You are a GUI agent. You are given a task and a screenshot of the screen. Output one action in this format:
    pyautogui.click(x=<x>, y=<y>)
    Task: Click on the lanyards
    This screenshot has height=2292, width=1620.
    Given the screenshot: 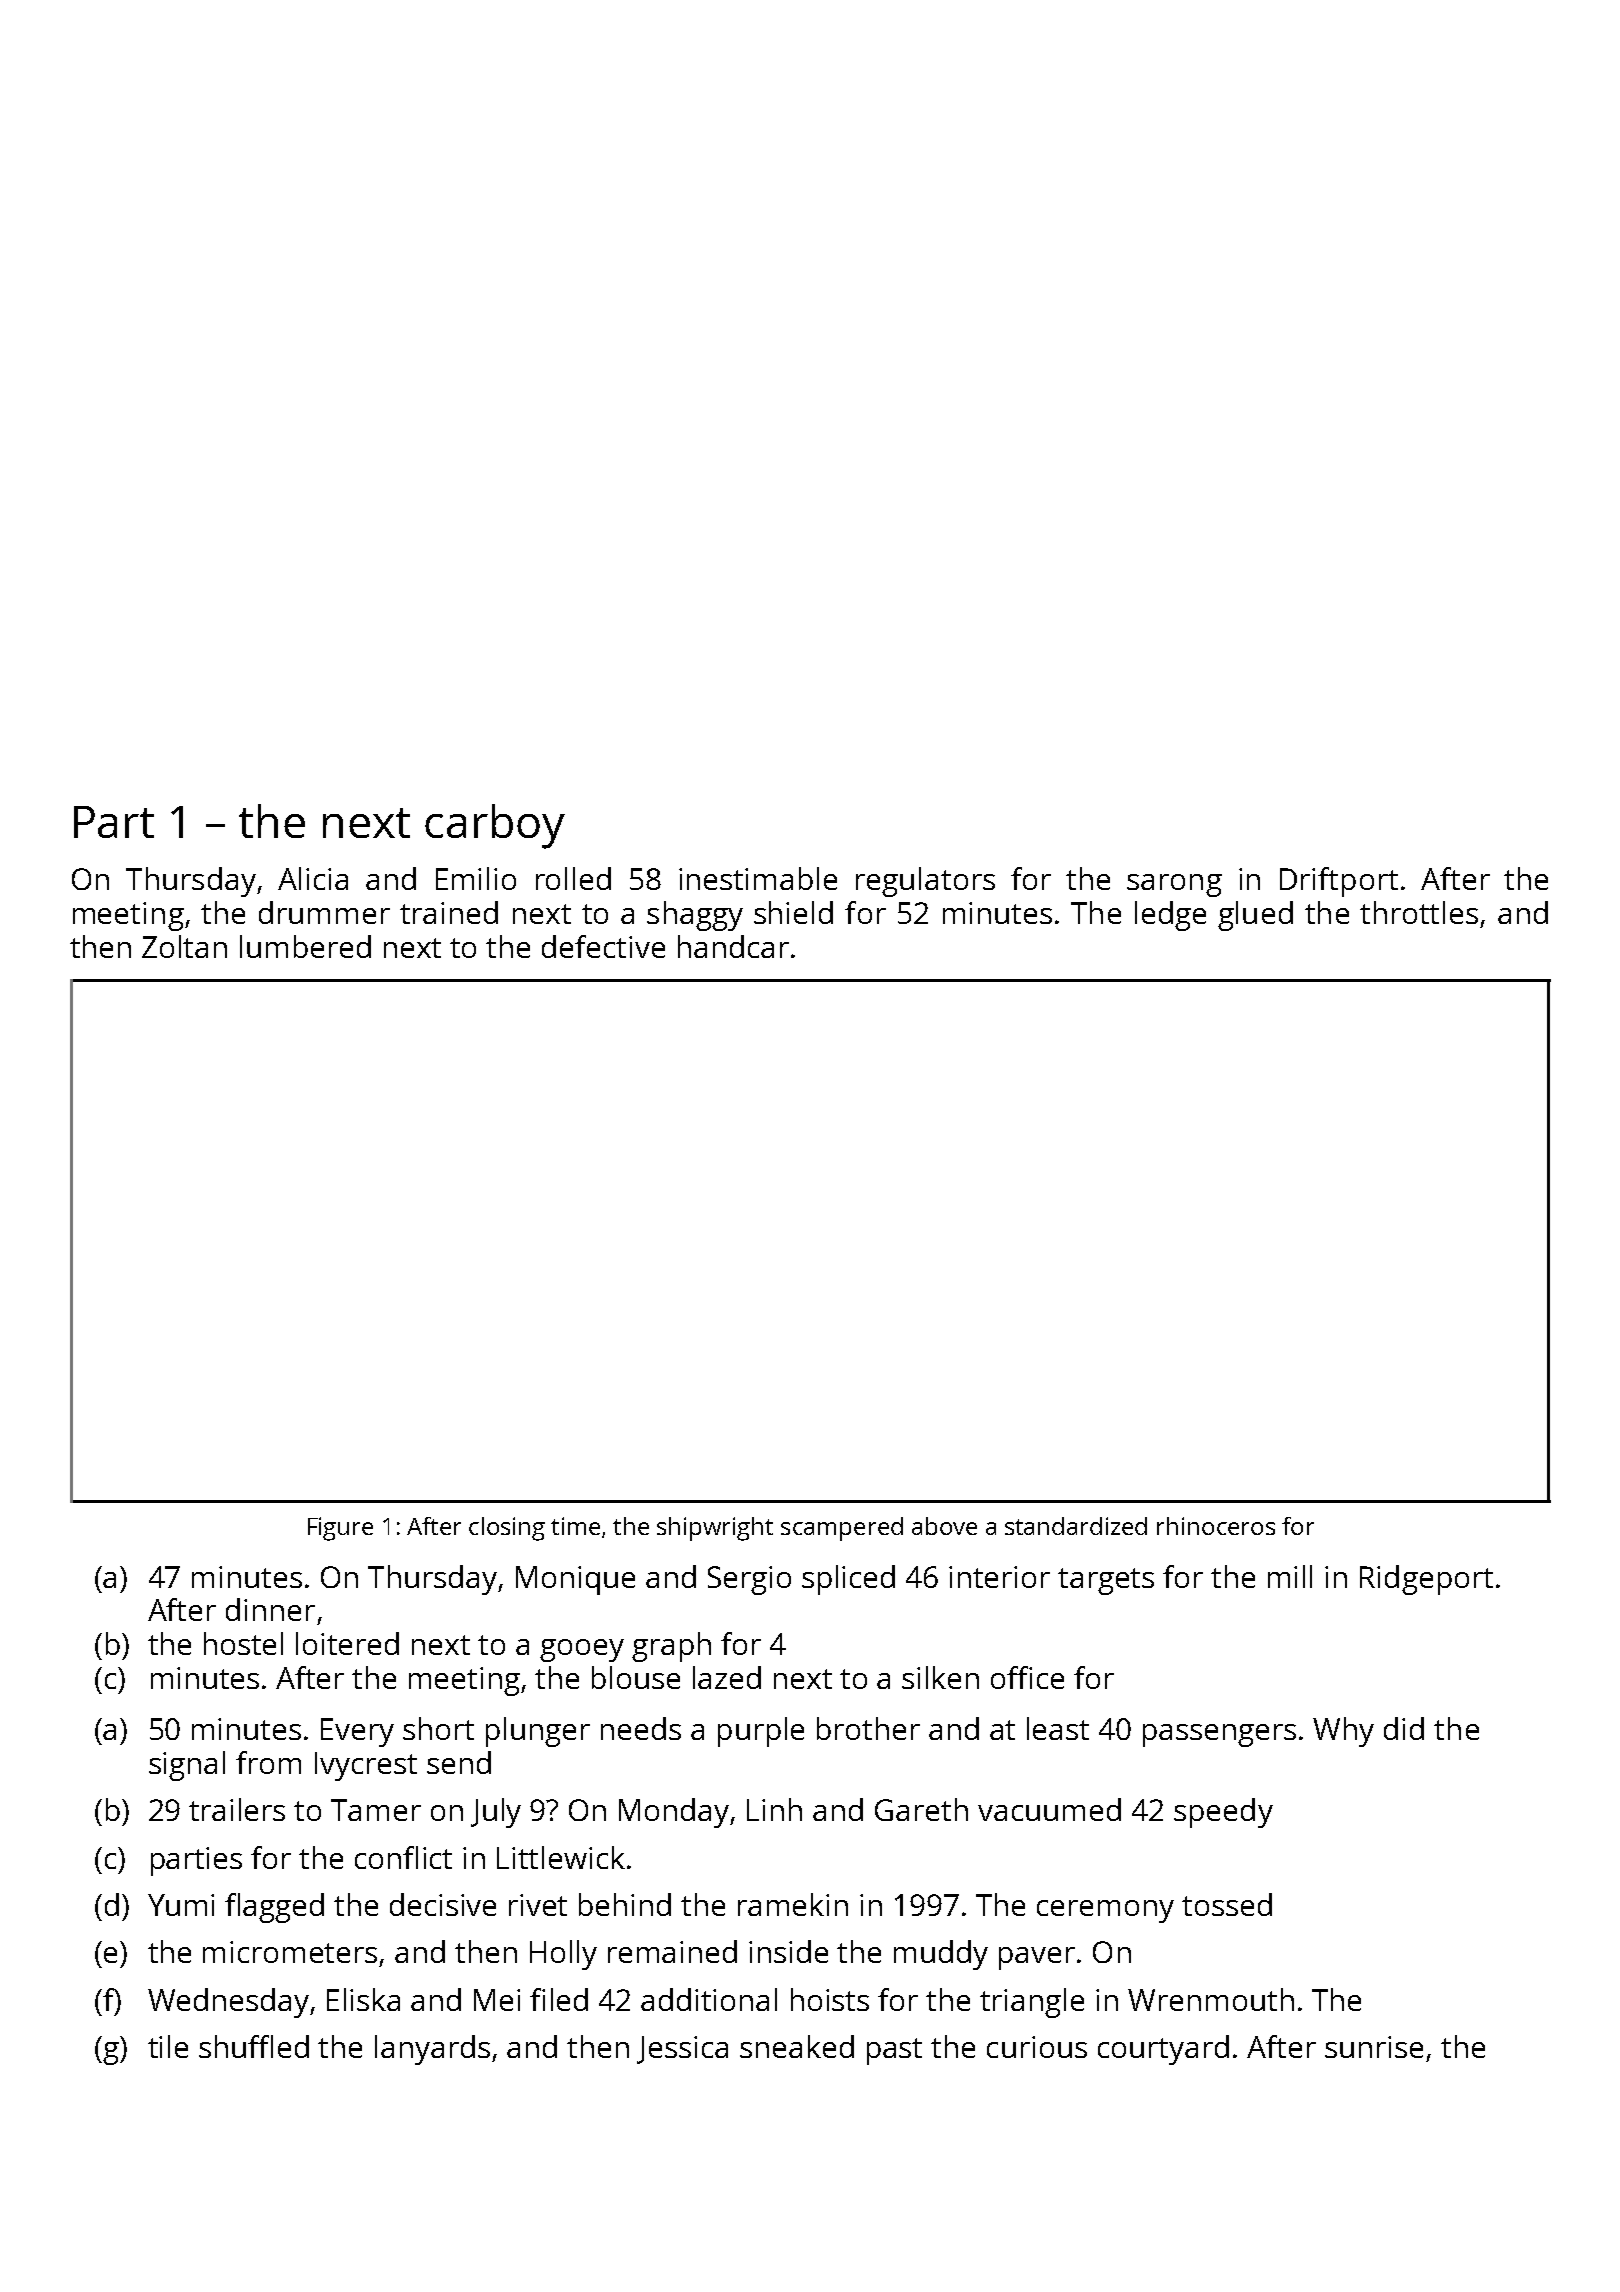 What is the action you would take?
    pyautogui.click(x=432, y=2050)
